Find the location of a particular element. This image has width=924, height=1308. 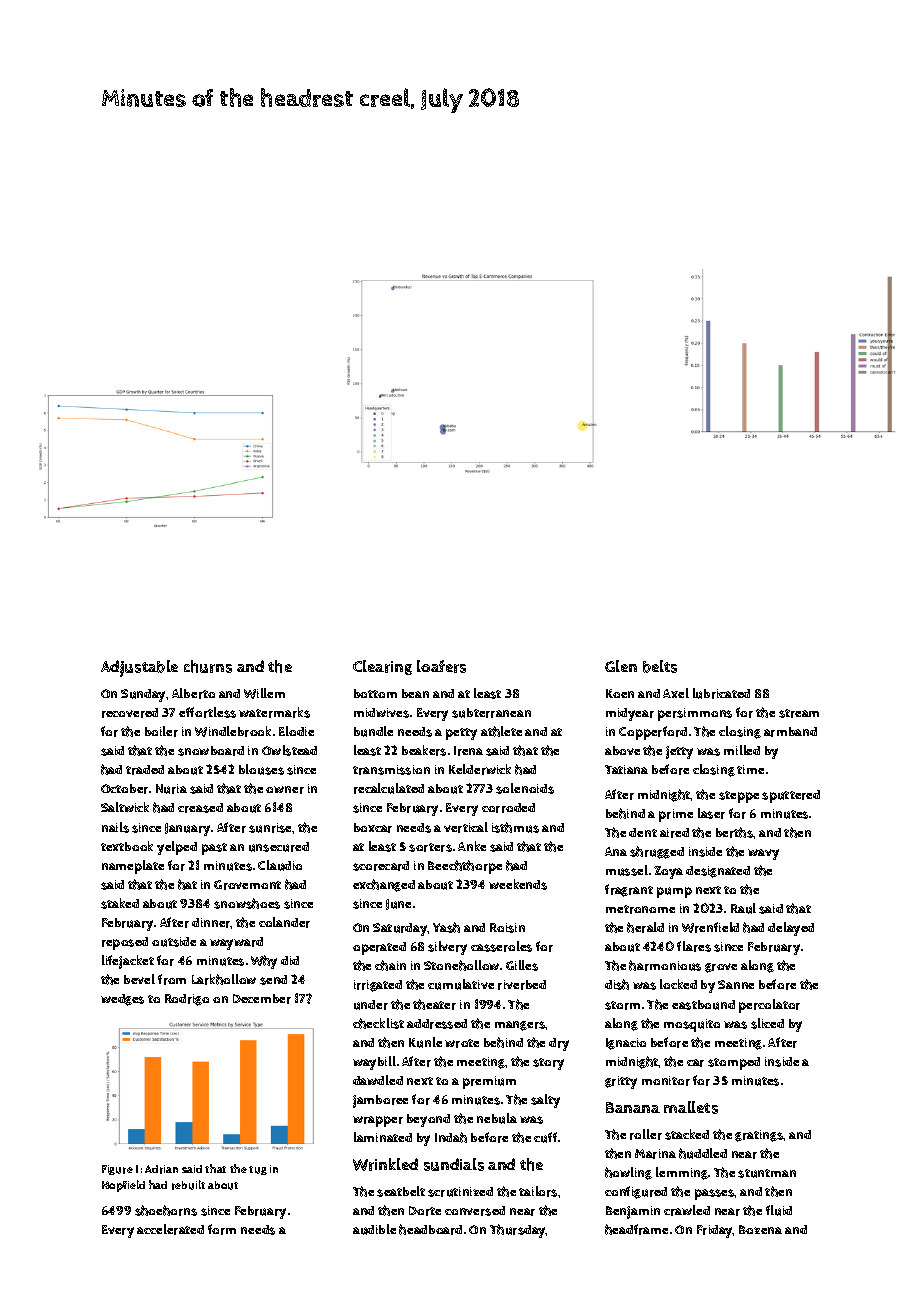

reposed is located at coordinates (125, 943).
